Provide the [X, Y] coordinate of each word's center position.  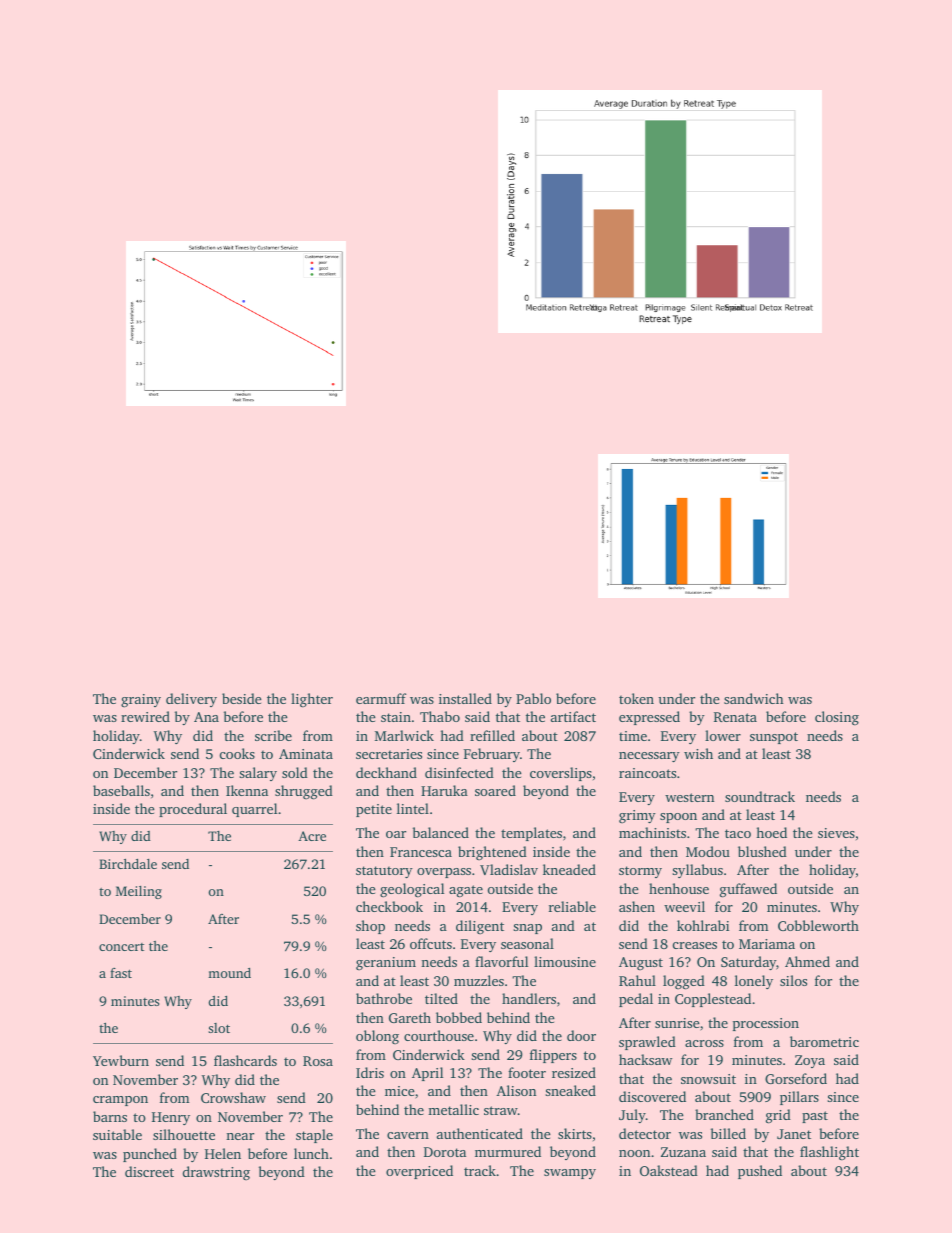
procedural [193, 810]
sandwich [754, 698]
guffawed [748, 890]
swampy [570, 1174]
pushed [760, 1172]
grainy [141, 701]
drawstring [216, 1173]
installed [465, 698]
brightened [492, 853]
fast [121, 973]
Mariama [767, 944]
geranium [386, 963]
